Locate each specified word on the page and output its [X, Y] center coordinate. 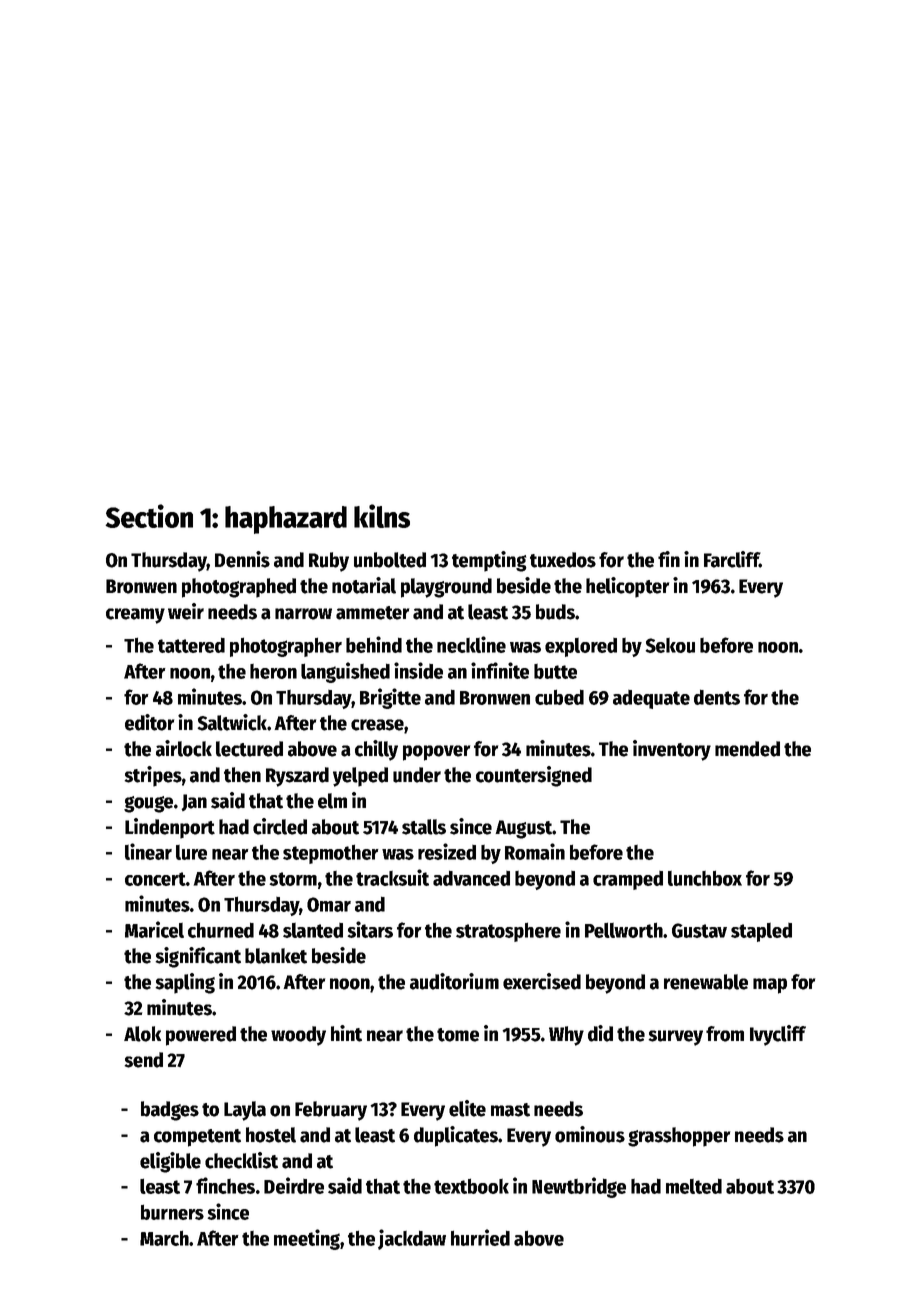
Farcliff [731, 559]
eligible [170, 1162]
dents [717, 697]
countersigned [534, 776]
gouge [148, 804]
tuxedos [563, 560]
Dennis [242, 559]
